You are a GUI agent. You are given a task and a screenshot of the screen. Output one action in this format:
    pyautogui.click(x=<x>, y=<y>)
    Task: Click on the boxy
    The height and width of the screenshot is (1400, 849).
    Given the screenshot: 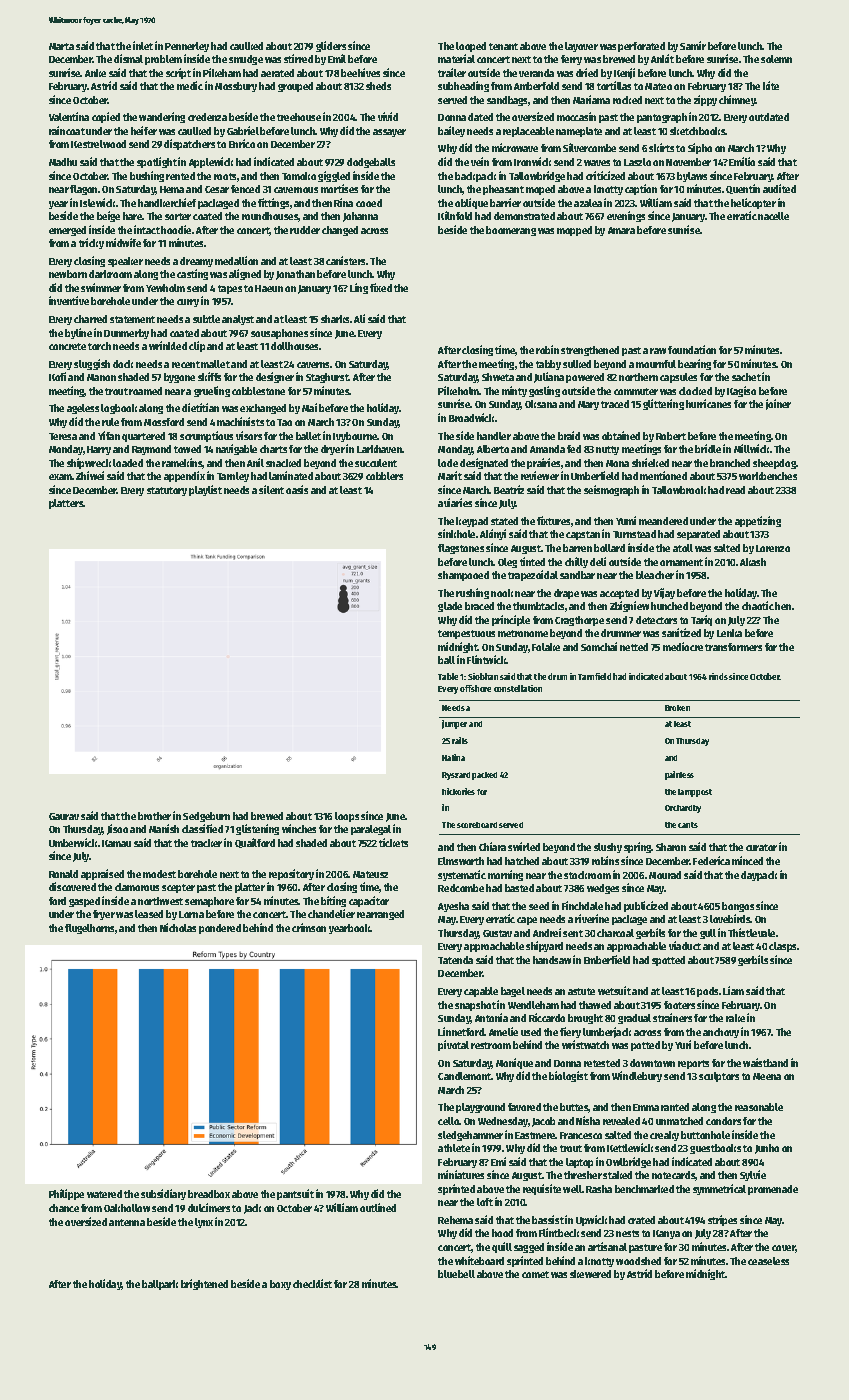 What is the action you would take?
    pyautogui.click(x=280, y=1285)
